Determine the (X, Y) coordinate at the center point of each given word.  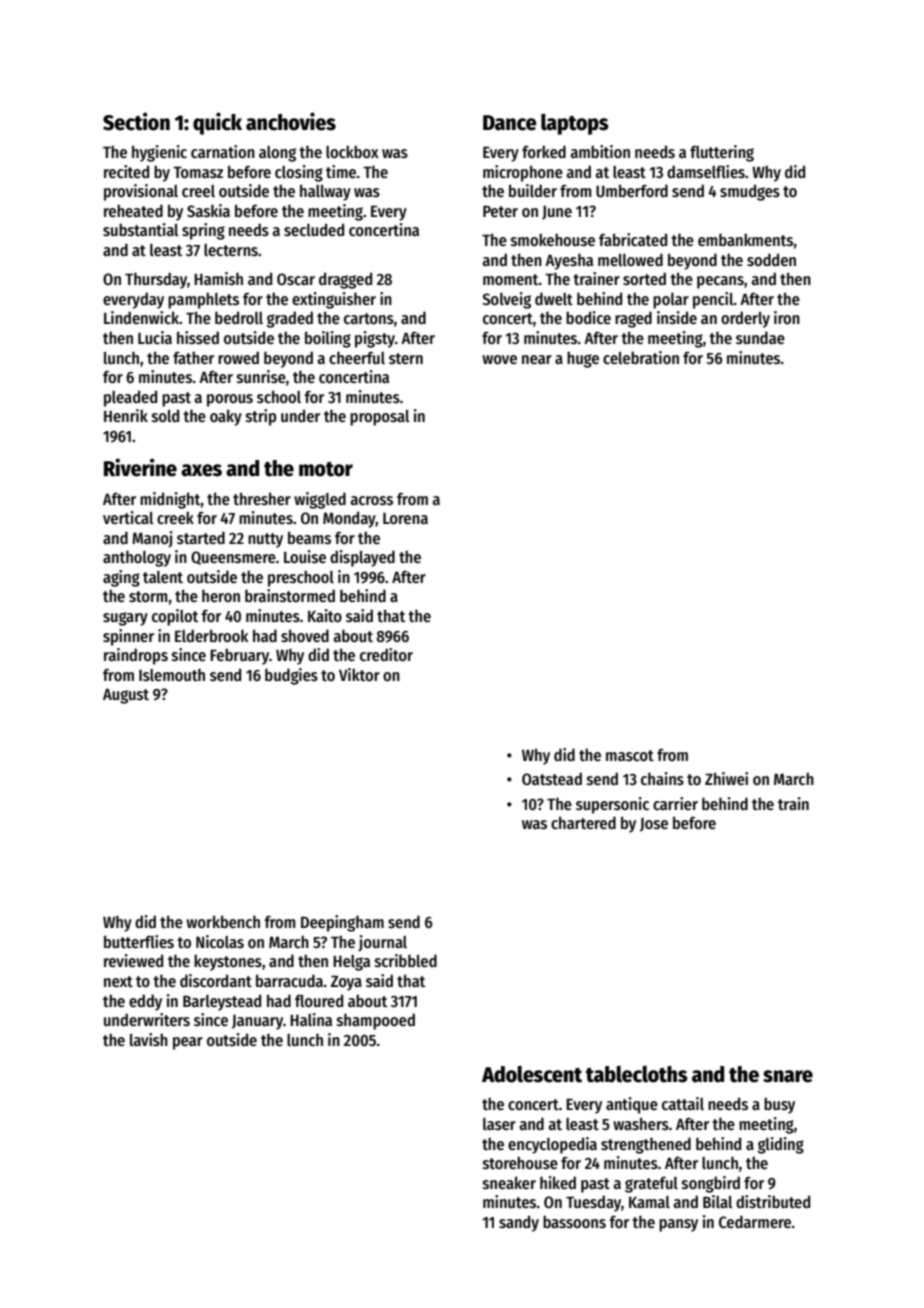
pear (188, 1043)
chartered (583, 822)
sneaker (509, 1182)
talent (163, 577)
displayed (362, 558)
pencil (713, 300)
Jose (654, 825)
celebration (641, 357)
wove (499, 359)
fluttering (722, 153)
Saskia (208, 210)
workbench (223, 921)
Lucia (155, 337)
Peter (500, 211)
